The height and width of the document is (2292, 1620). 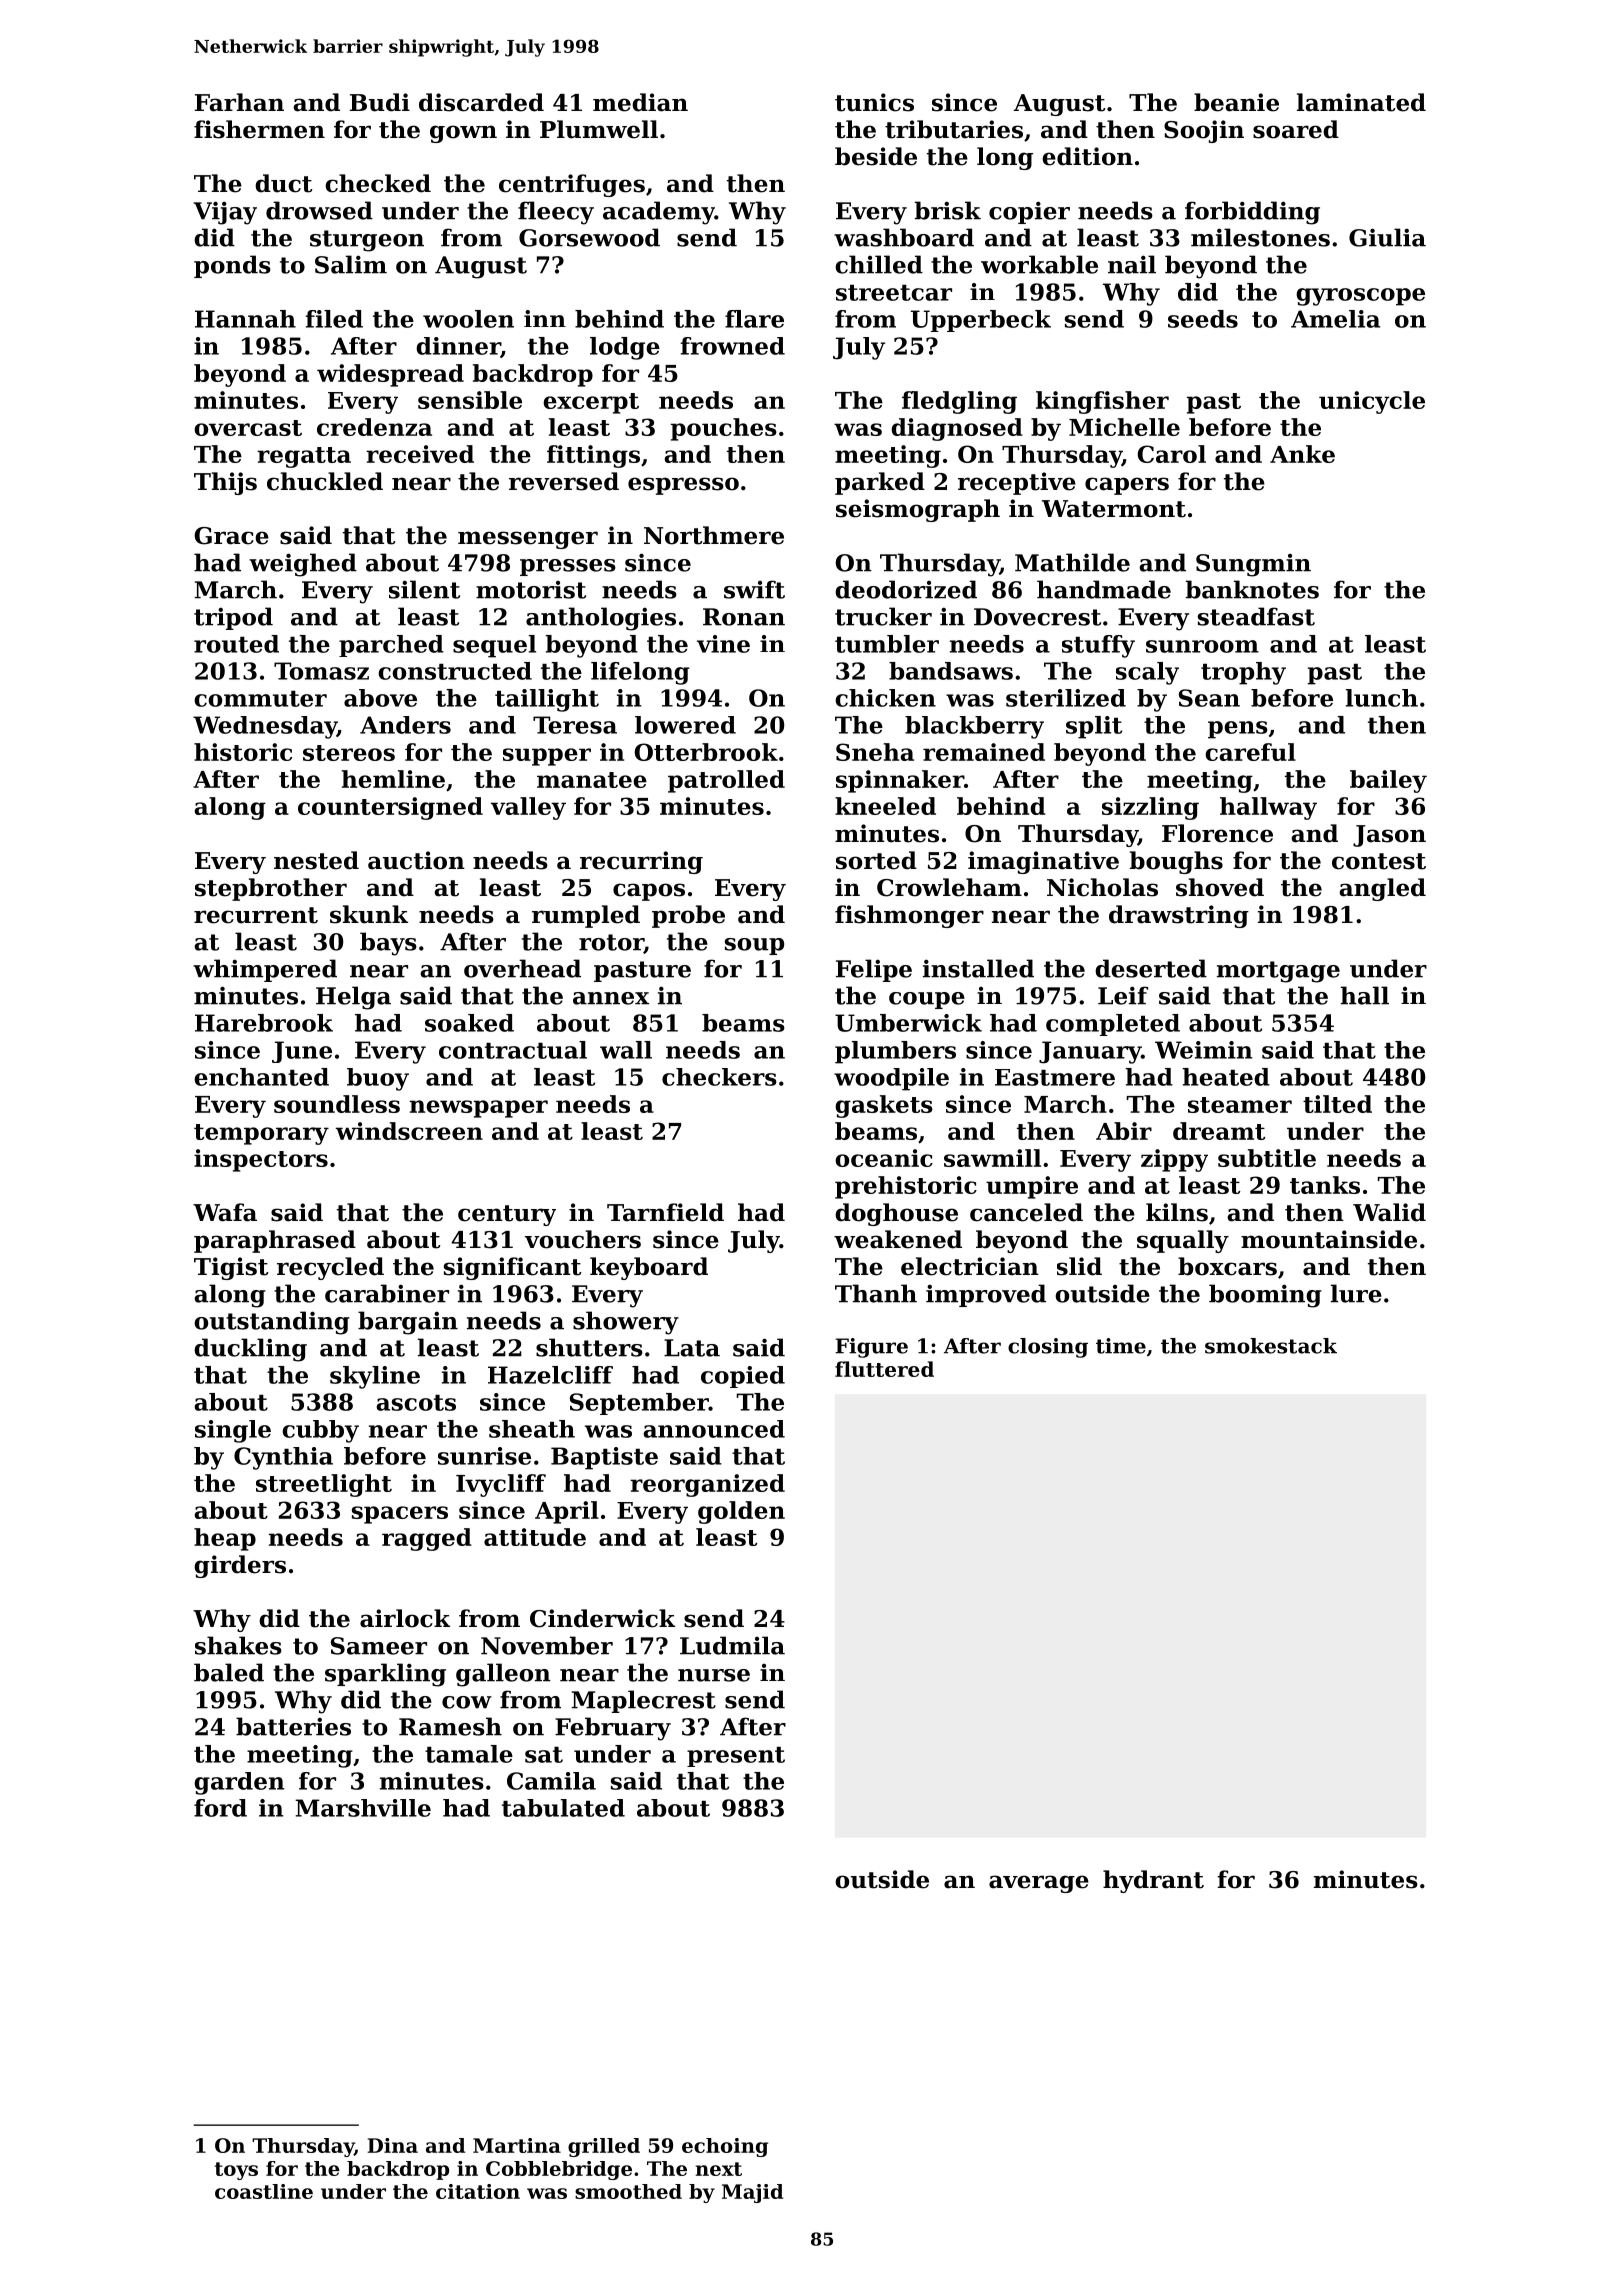 What do you see at coordinates (572, 185) in the document?
I see `centrifuges` at bounding box center [572, 185].
